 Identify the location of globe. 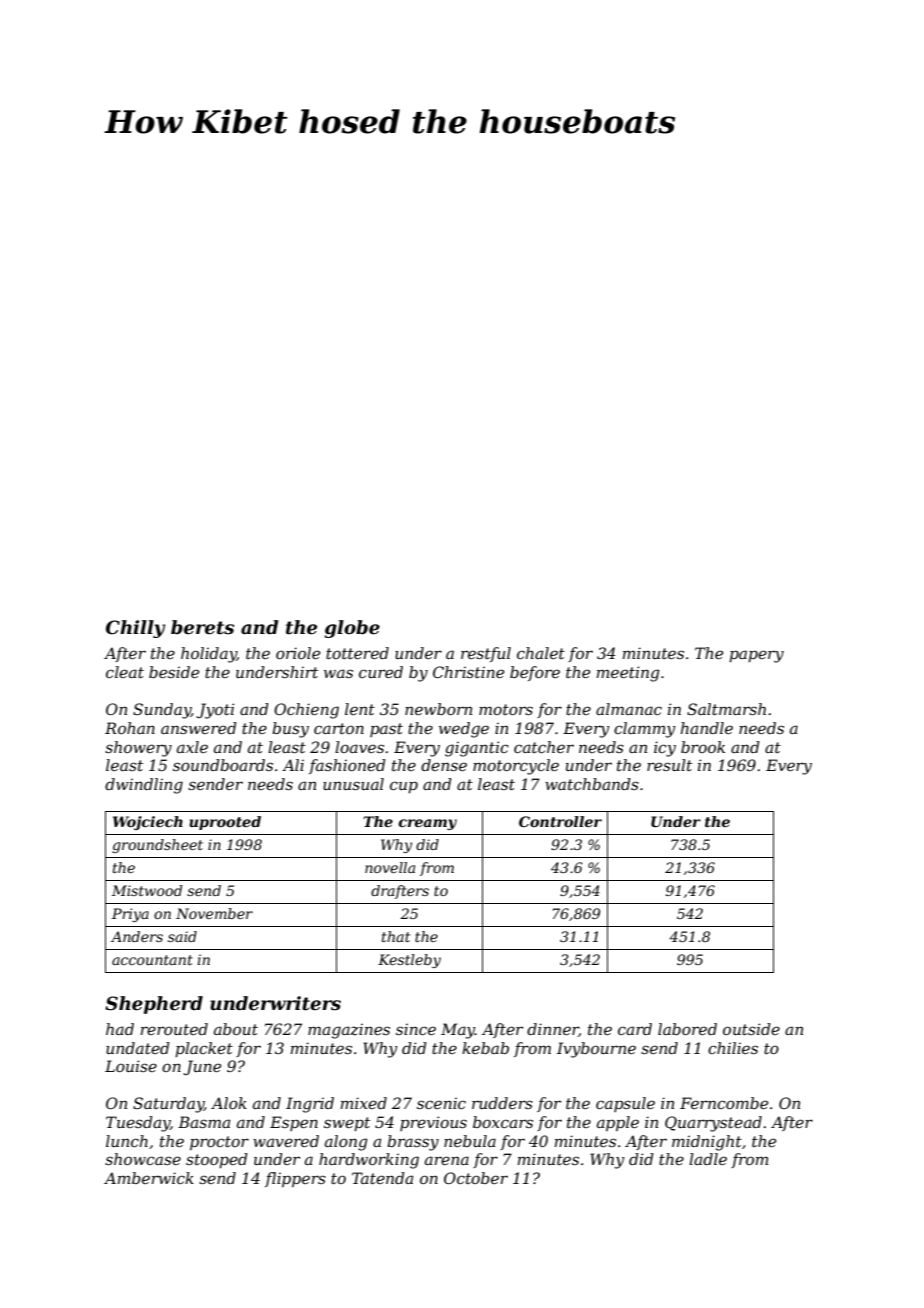
(352, 629).
